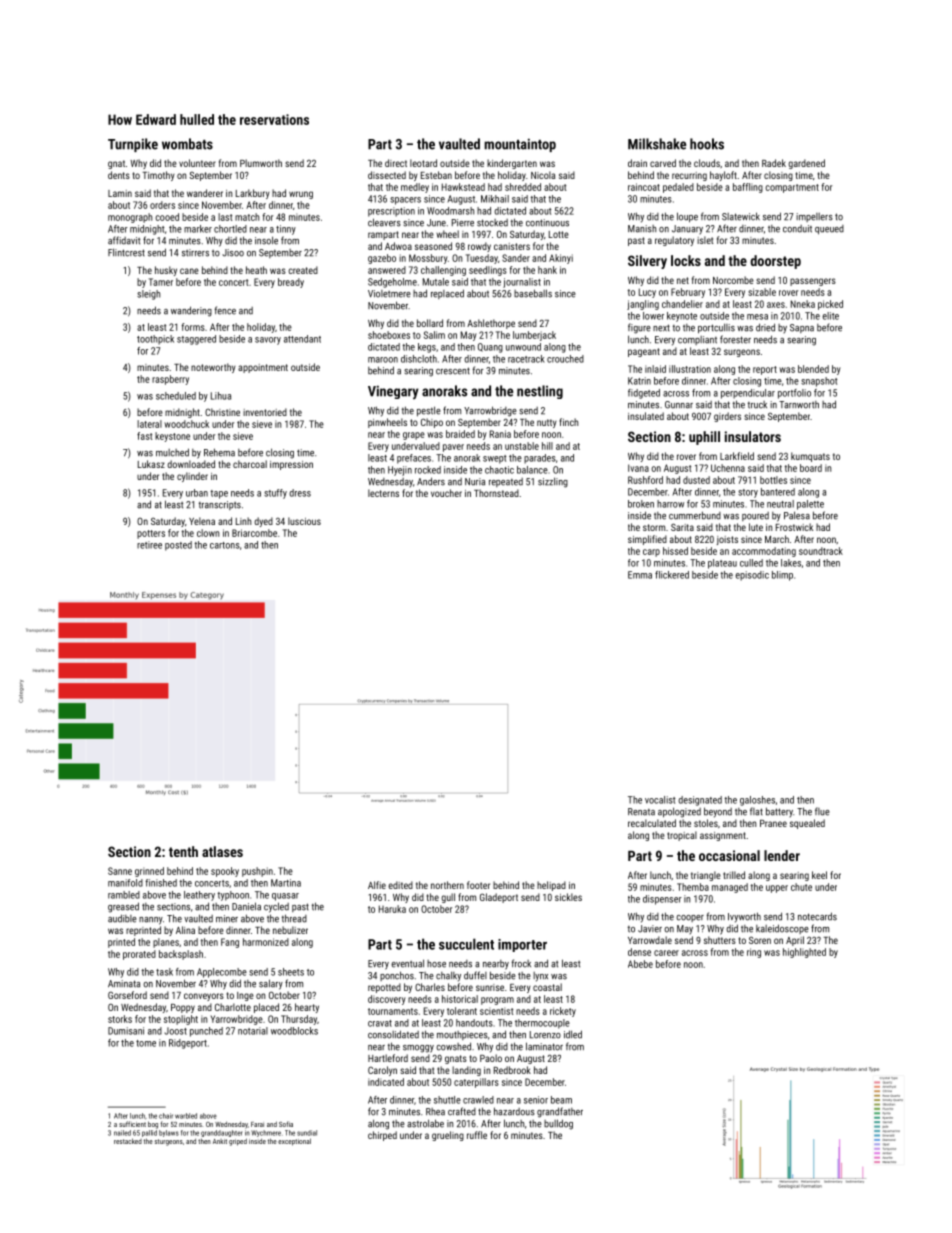 The width and height of the screenshot is (952, 1233). I want to click on flickered, so click(672, 575).
